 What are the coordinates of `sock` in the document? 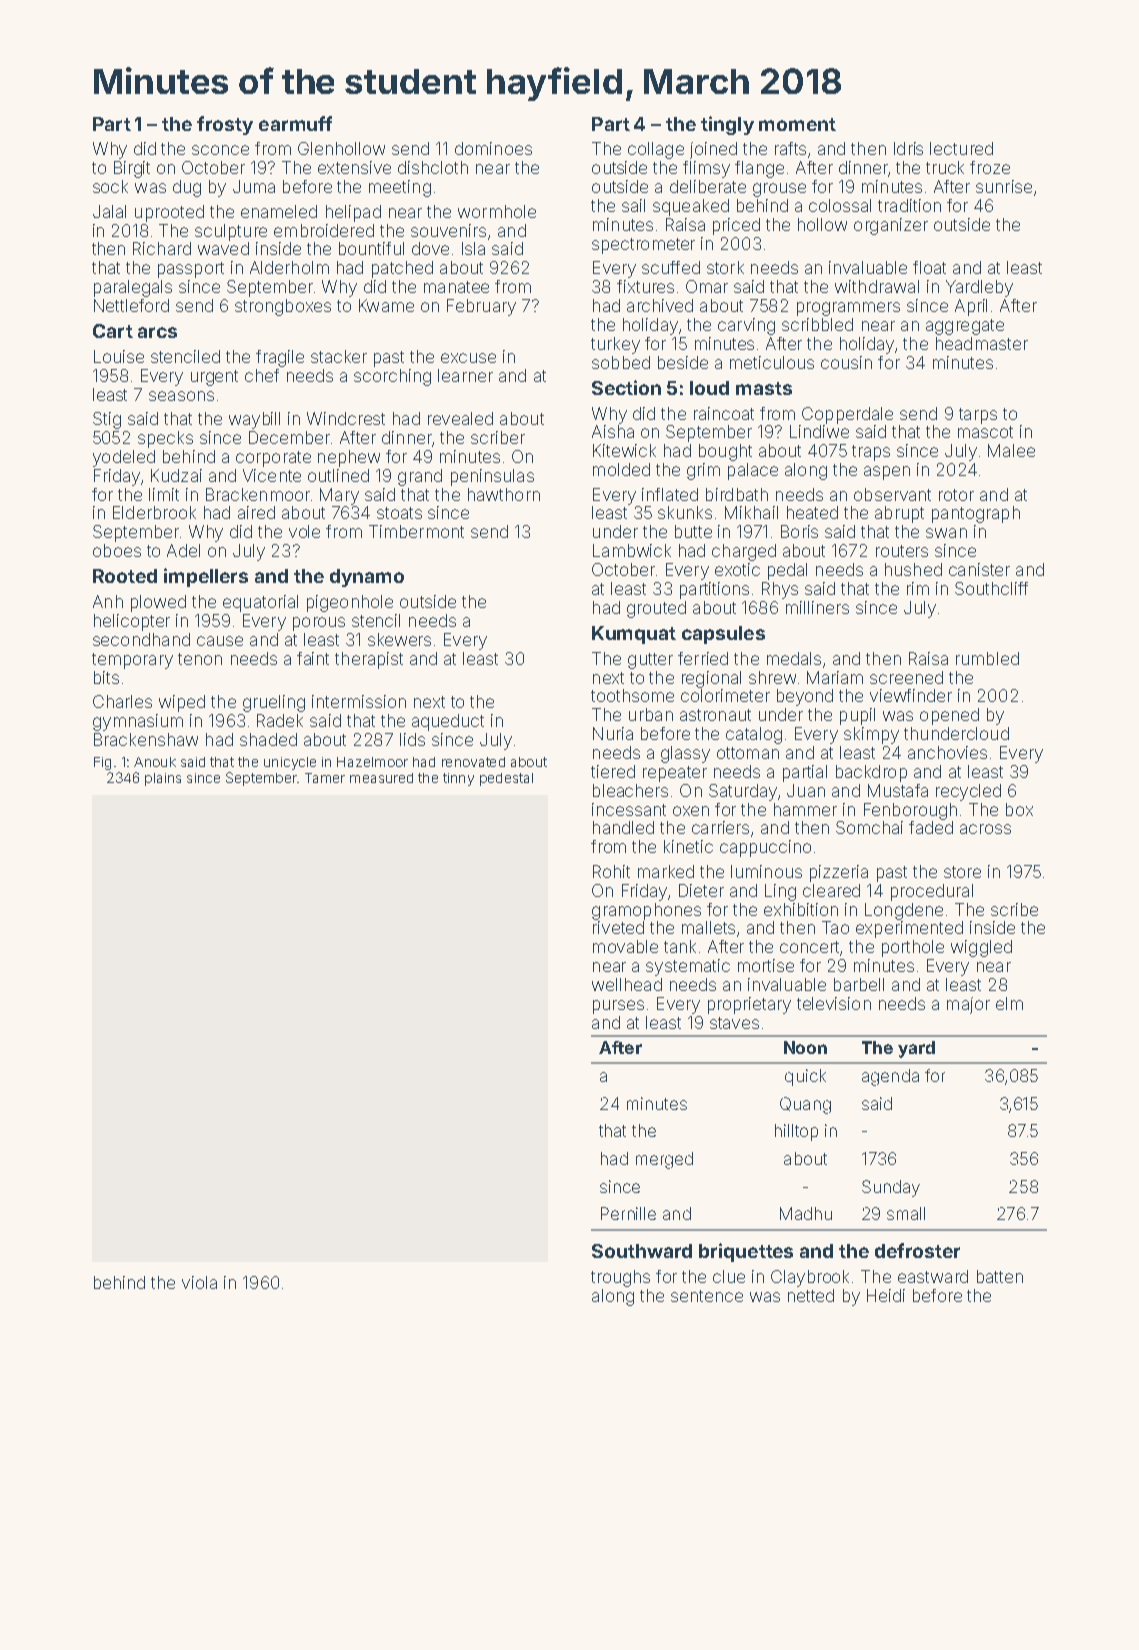 It's located at (110, 186).
